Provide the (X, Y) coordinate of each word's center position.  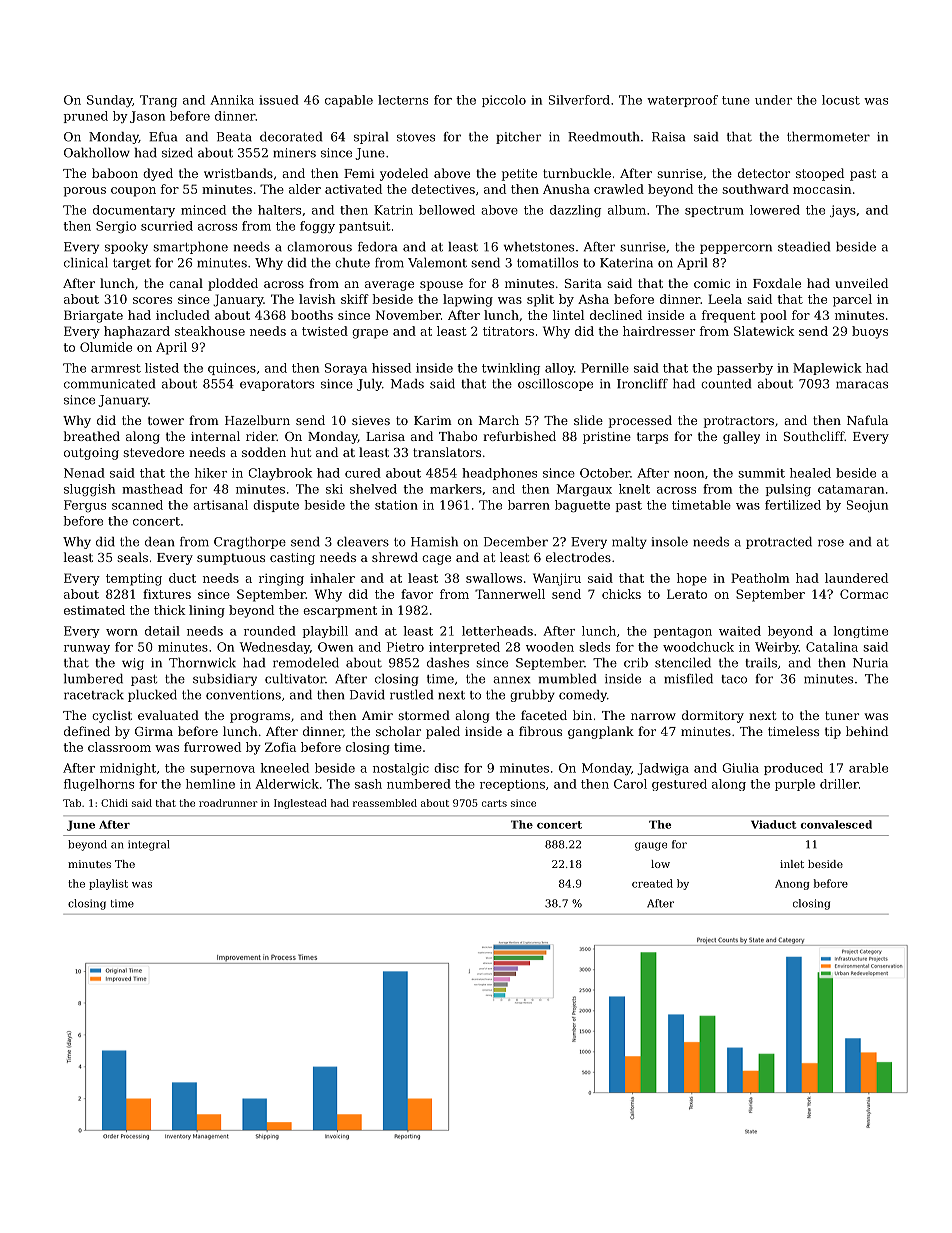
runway (87, 649)
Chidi (114, 803)
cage (436, 560)
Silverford (579, 100)
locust (841, 100)
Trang (158, 101)
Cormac (864, 594)
